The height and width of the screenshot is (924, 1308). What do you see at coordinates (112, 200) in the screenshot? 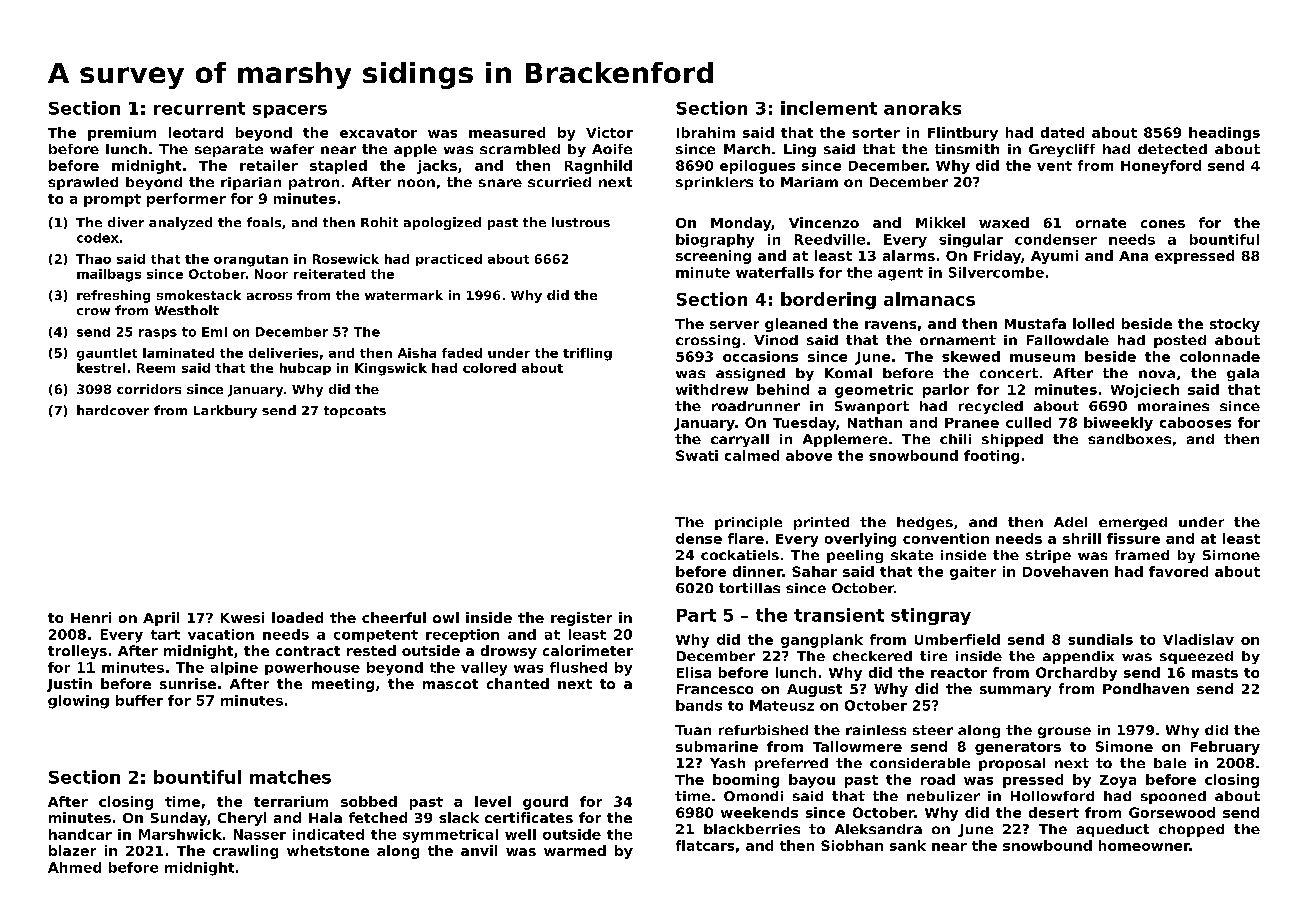
I see `prompt` at bounding box center [112, 200].
